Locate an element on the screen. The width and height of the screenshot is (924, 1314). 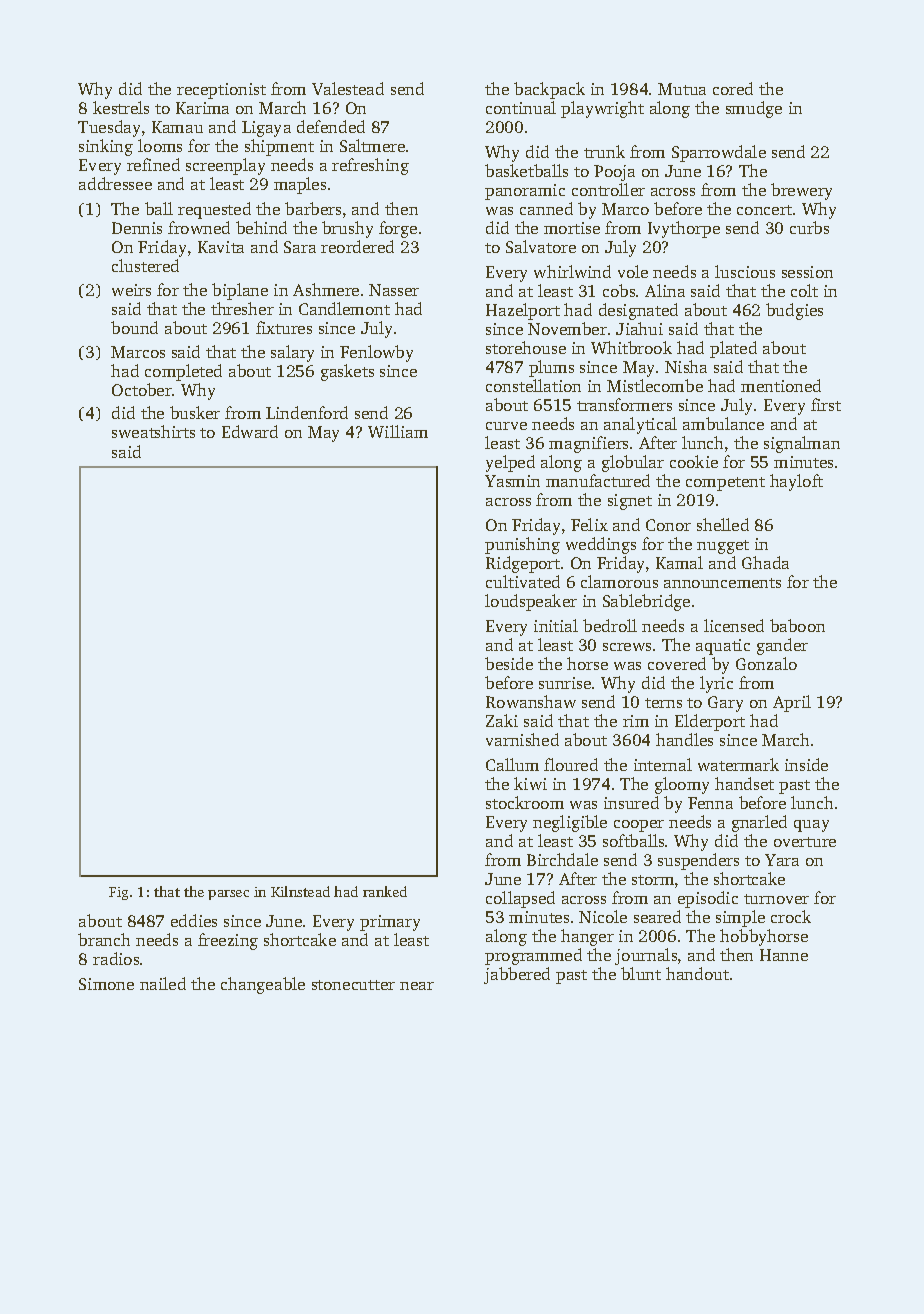
parsec is located at coordinates (228, 895).
